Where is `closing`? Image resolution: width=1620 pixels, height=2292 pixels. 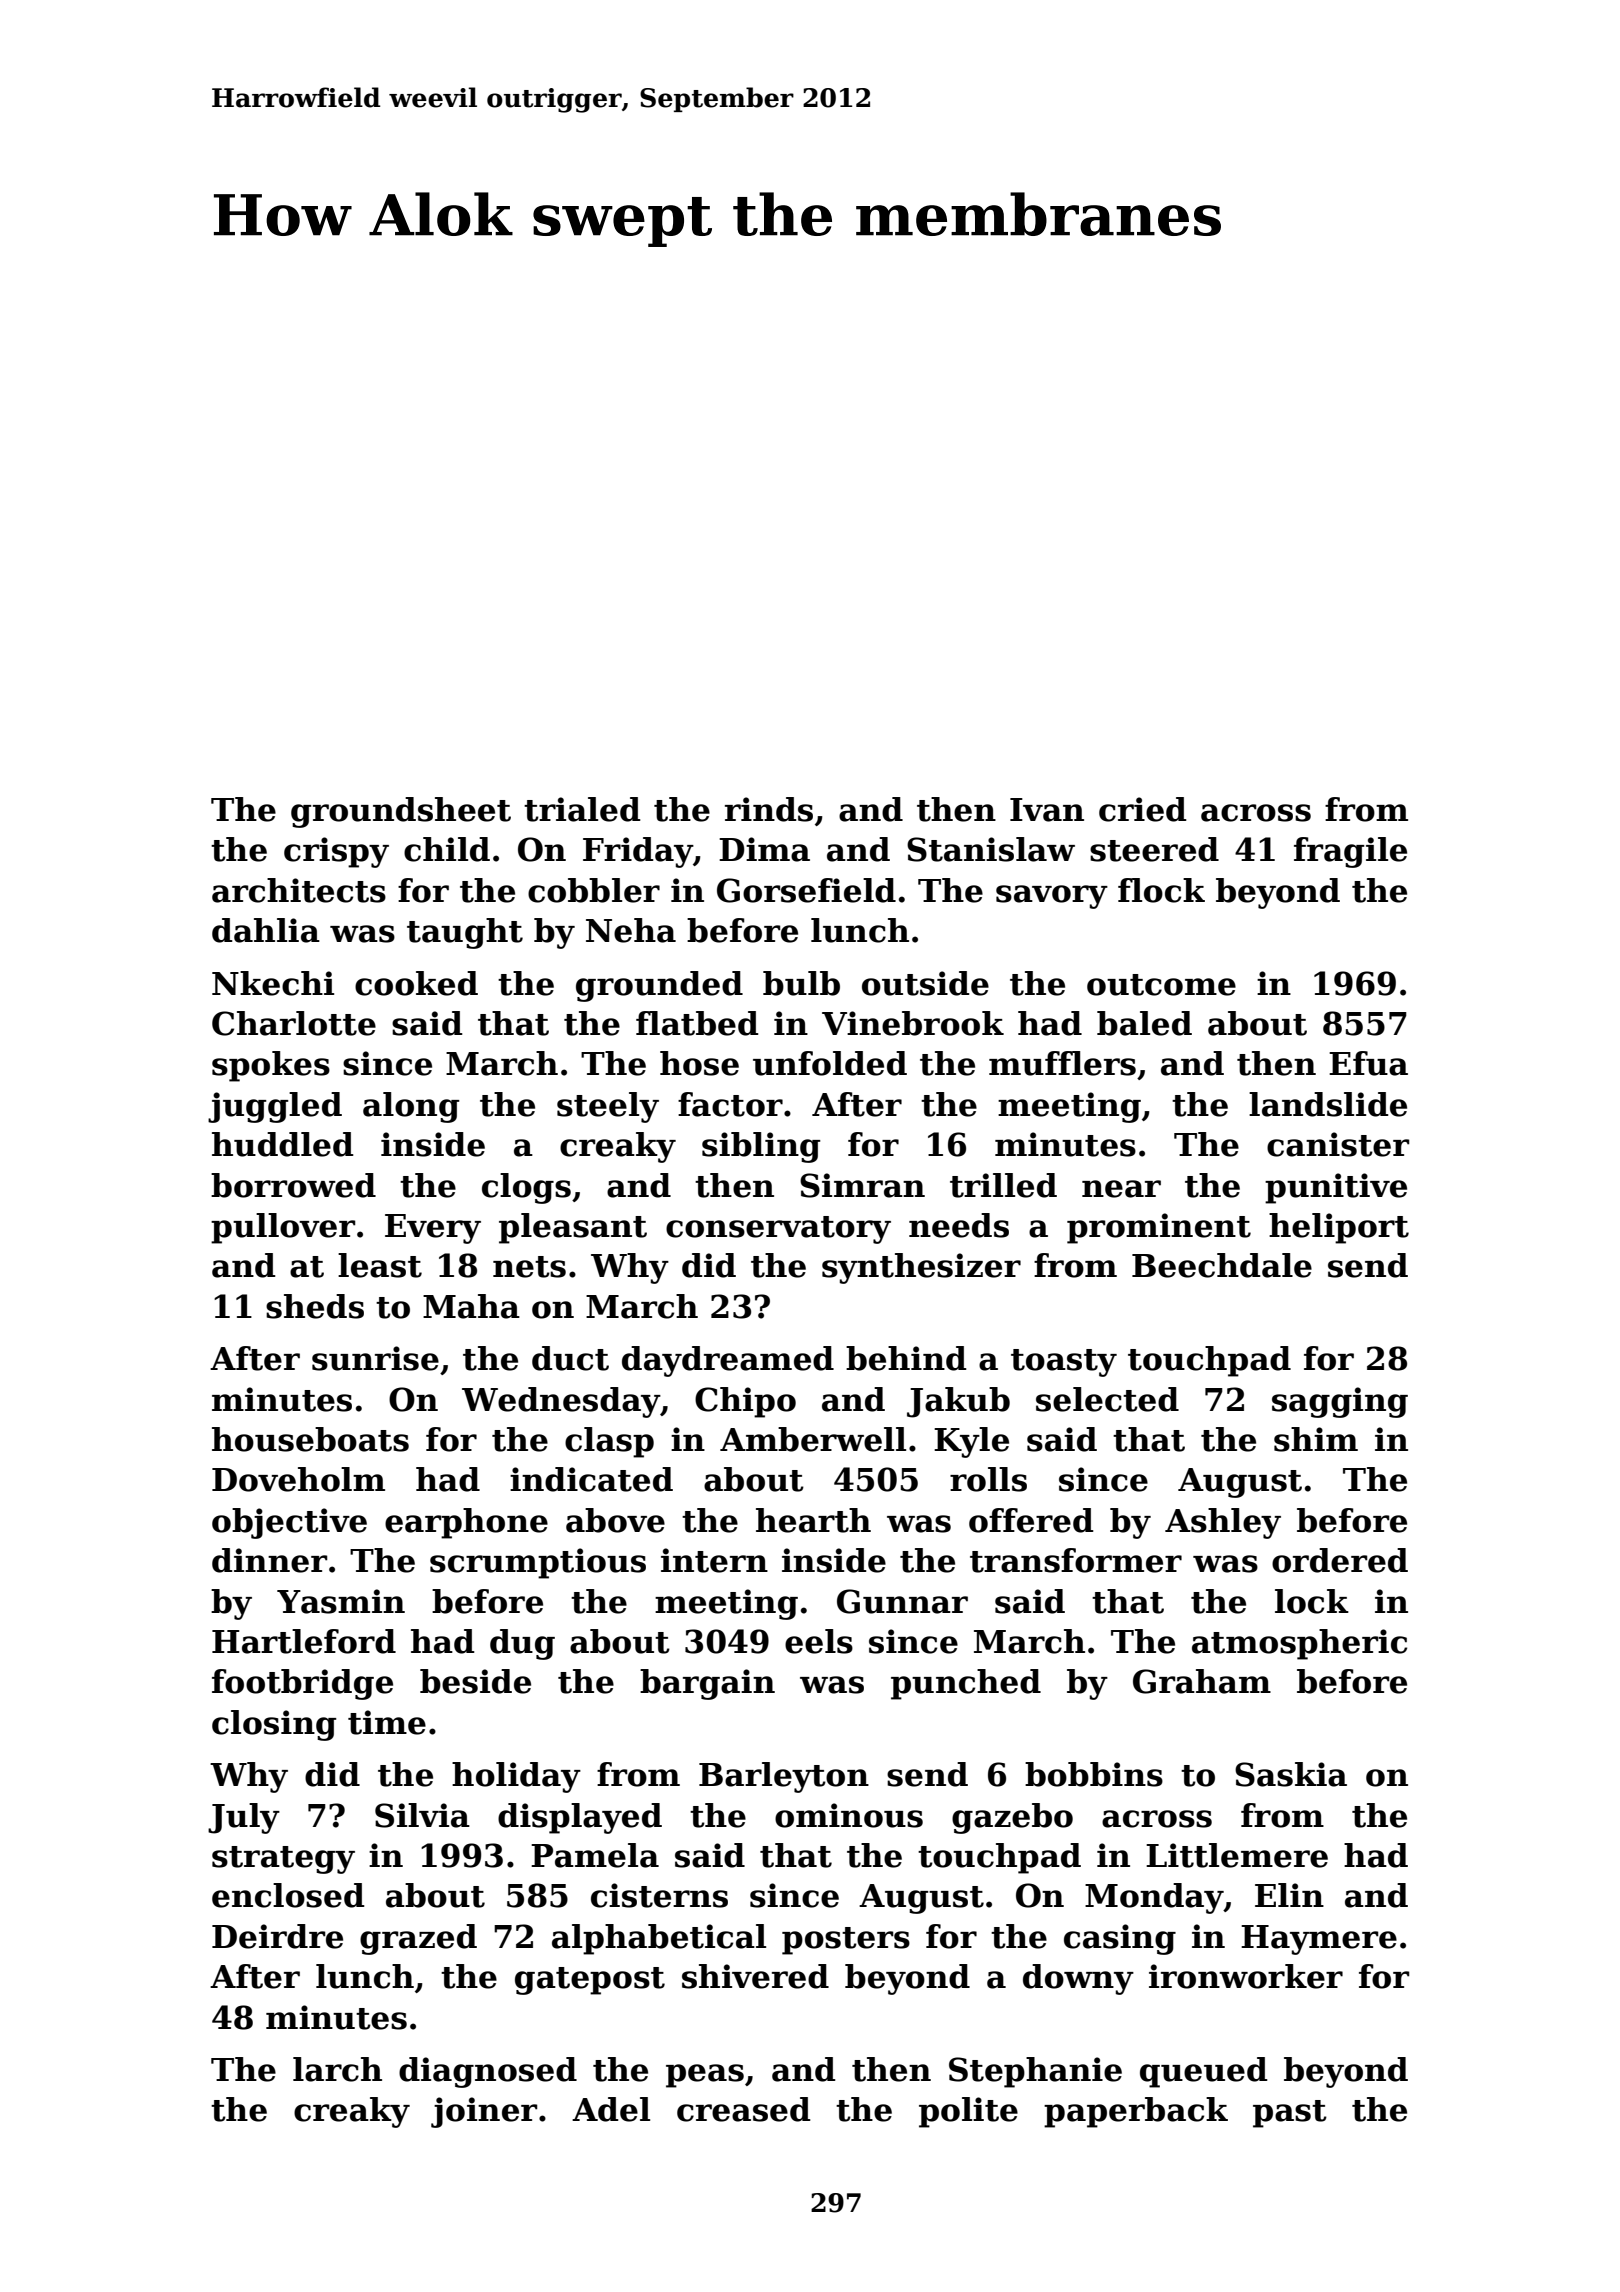 closing is located at coordinates (274, 1725).
